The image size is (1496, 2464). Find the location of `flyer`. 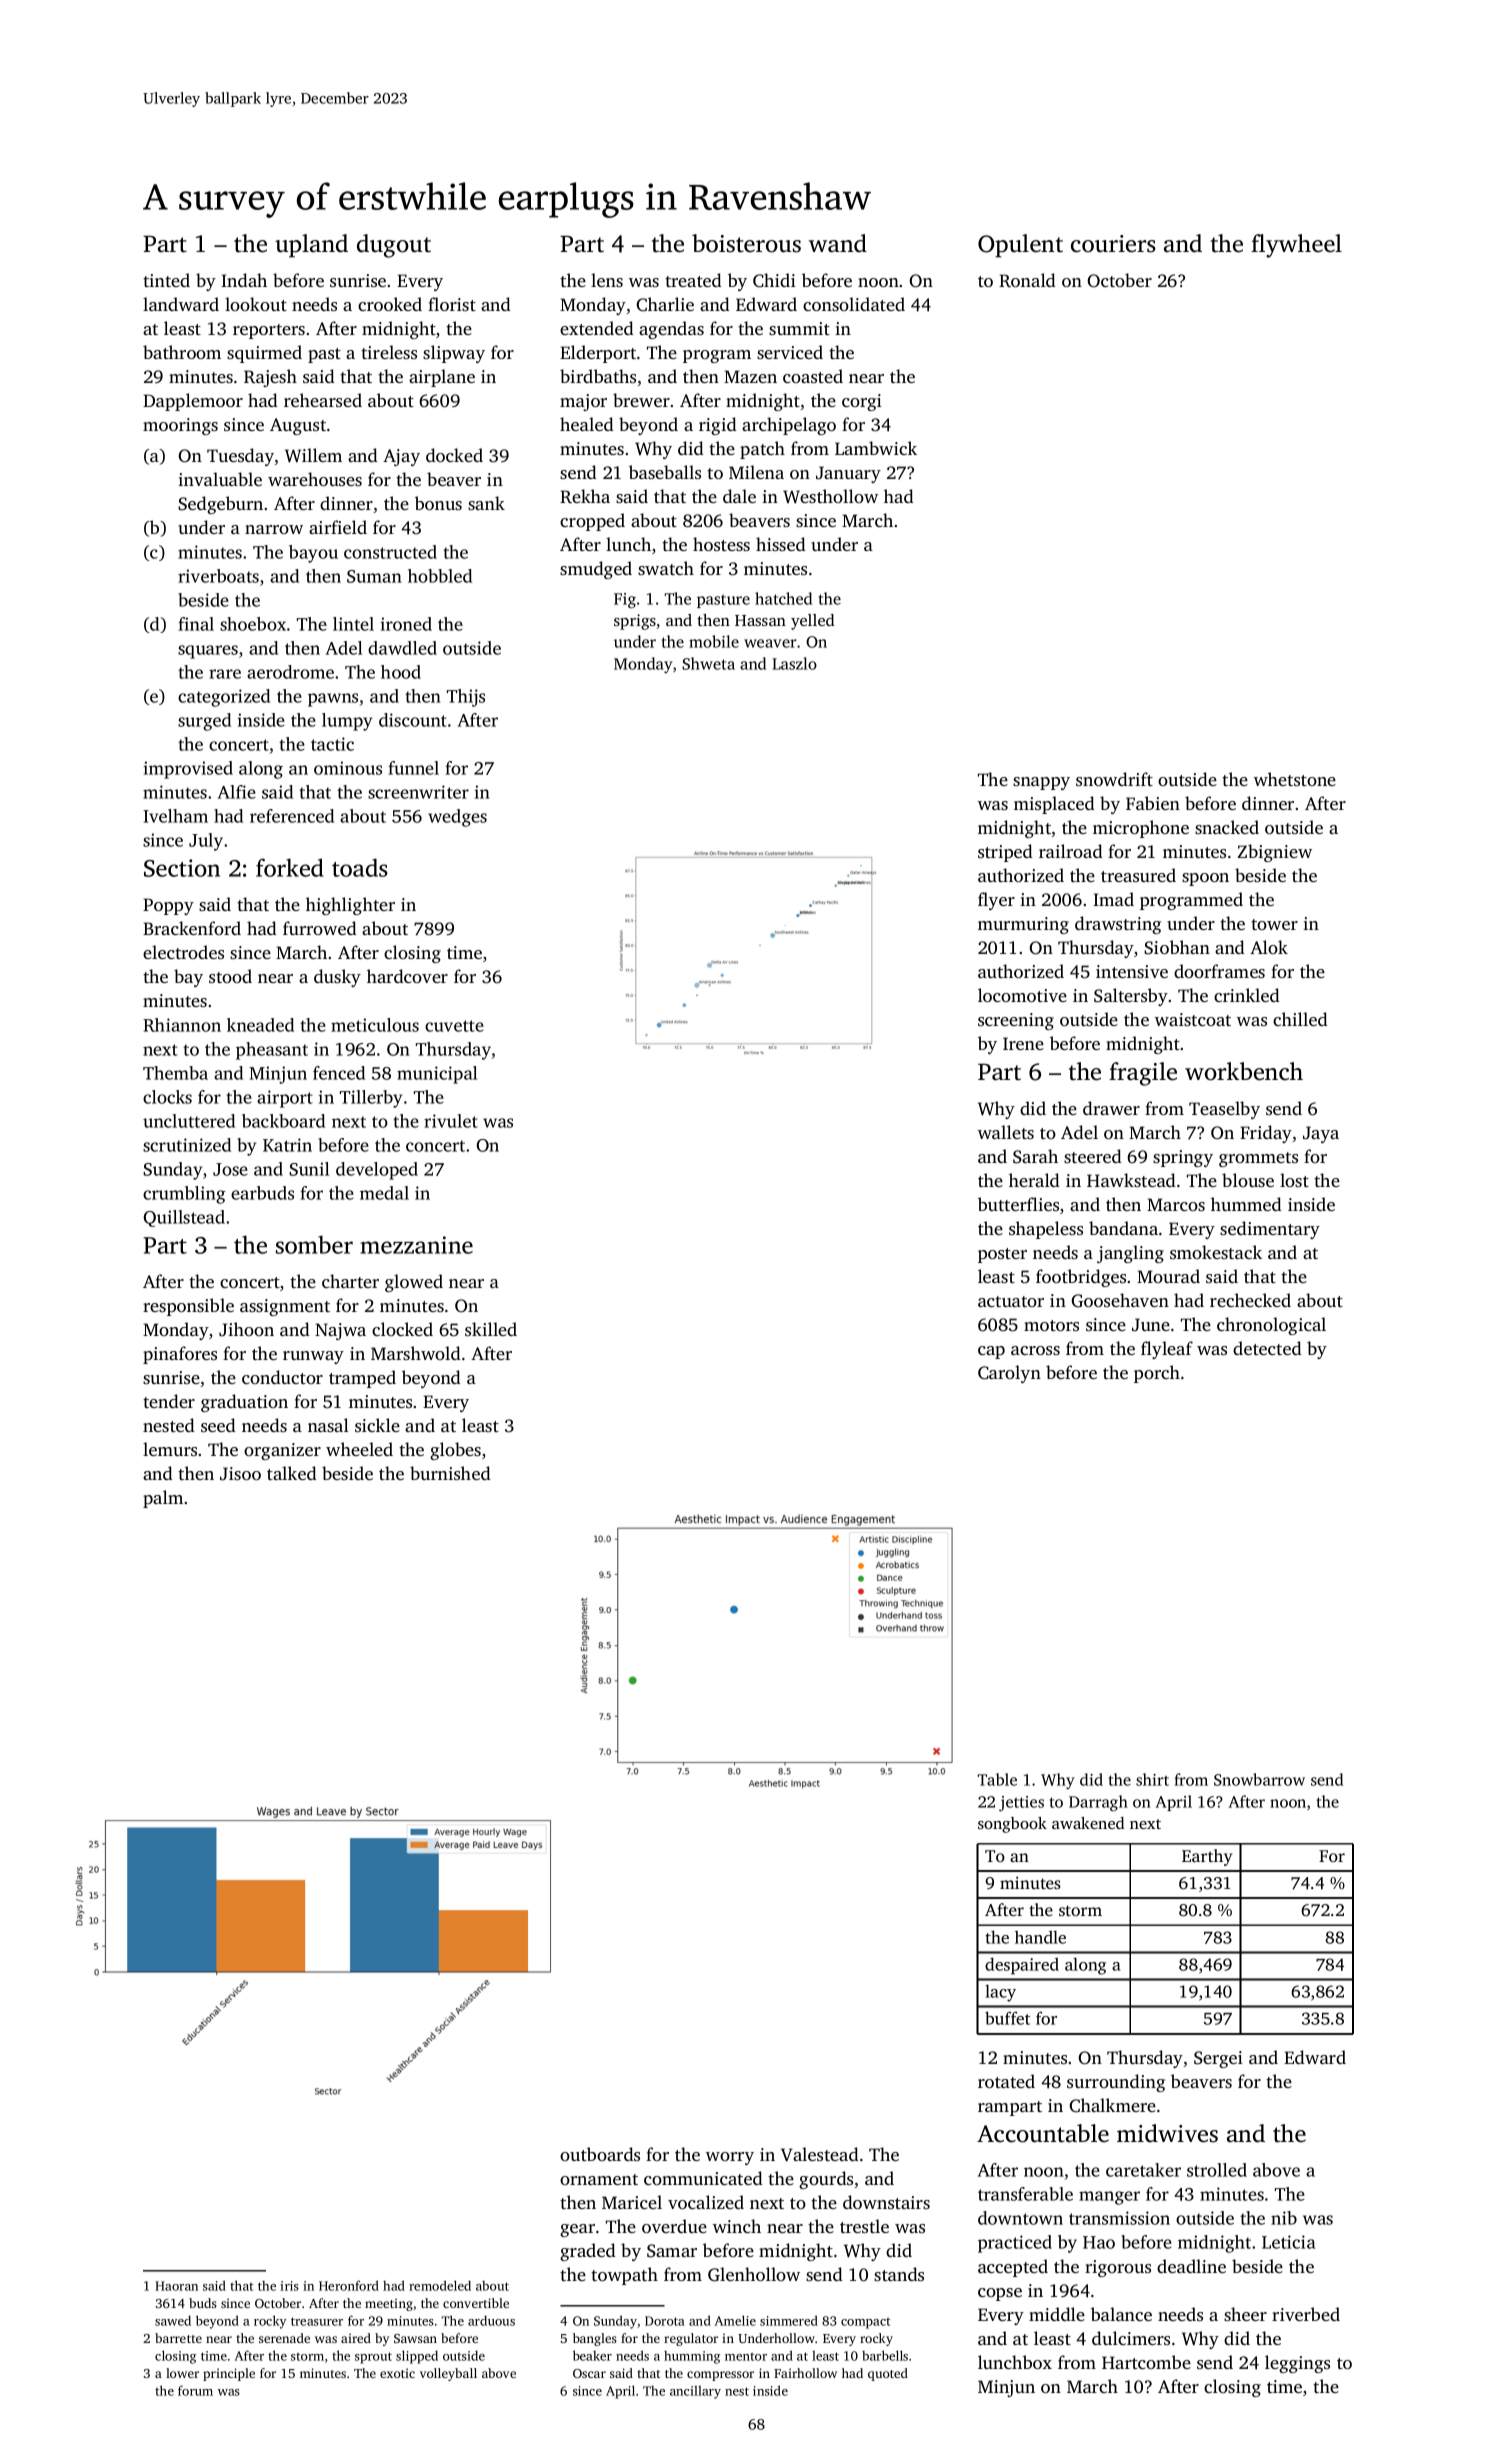

flyer is located at coordinates (996, 901).
